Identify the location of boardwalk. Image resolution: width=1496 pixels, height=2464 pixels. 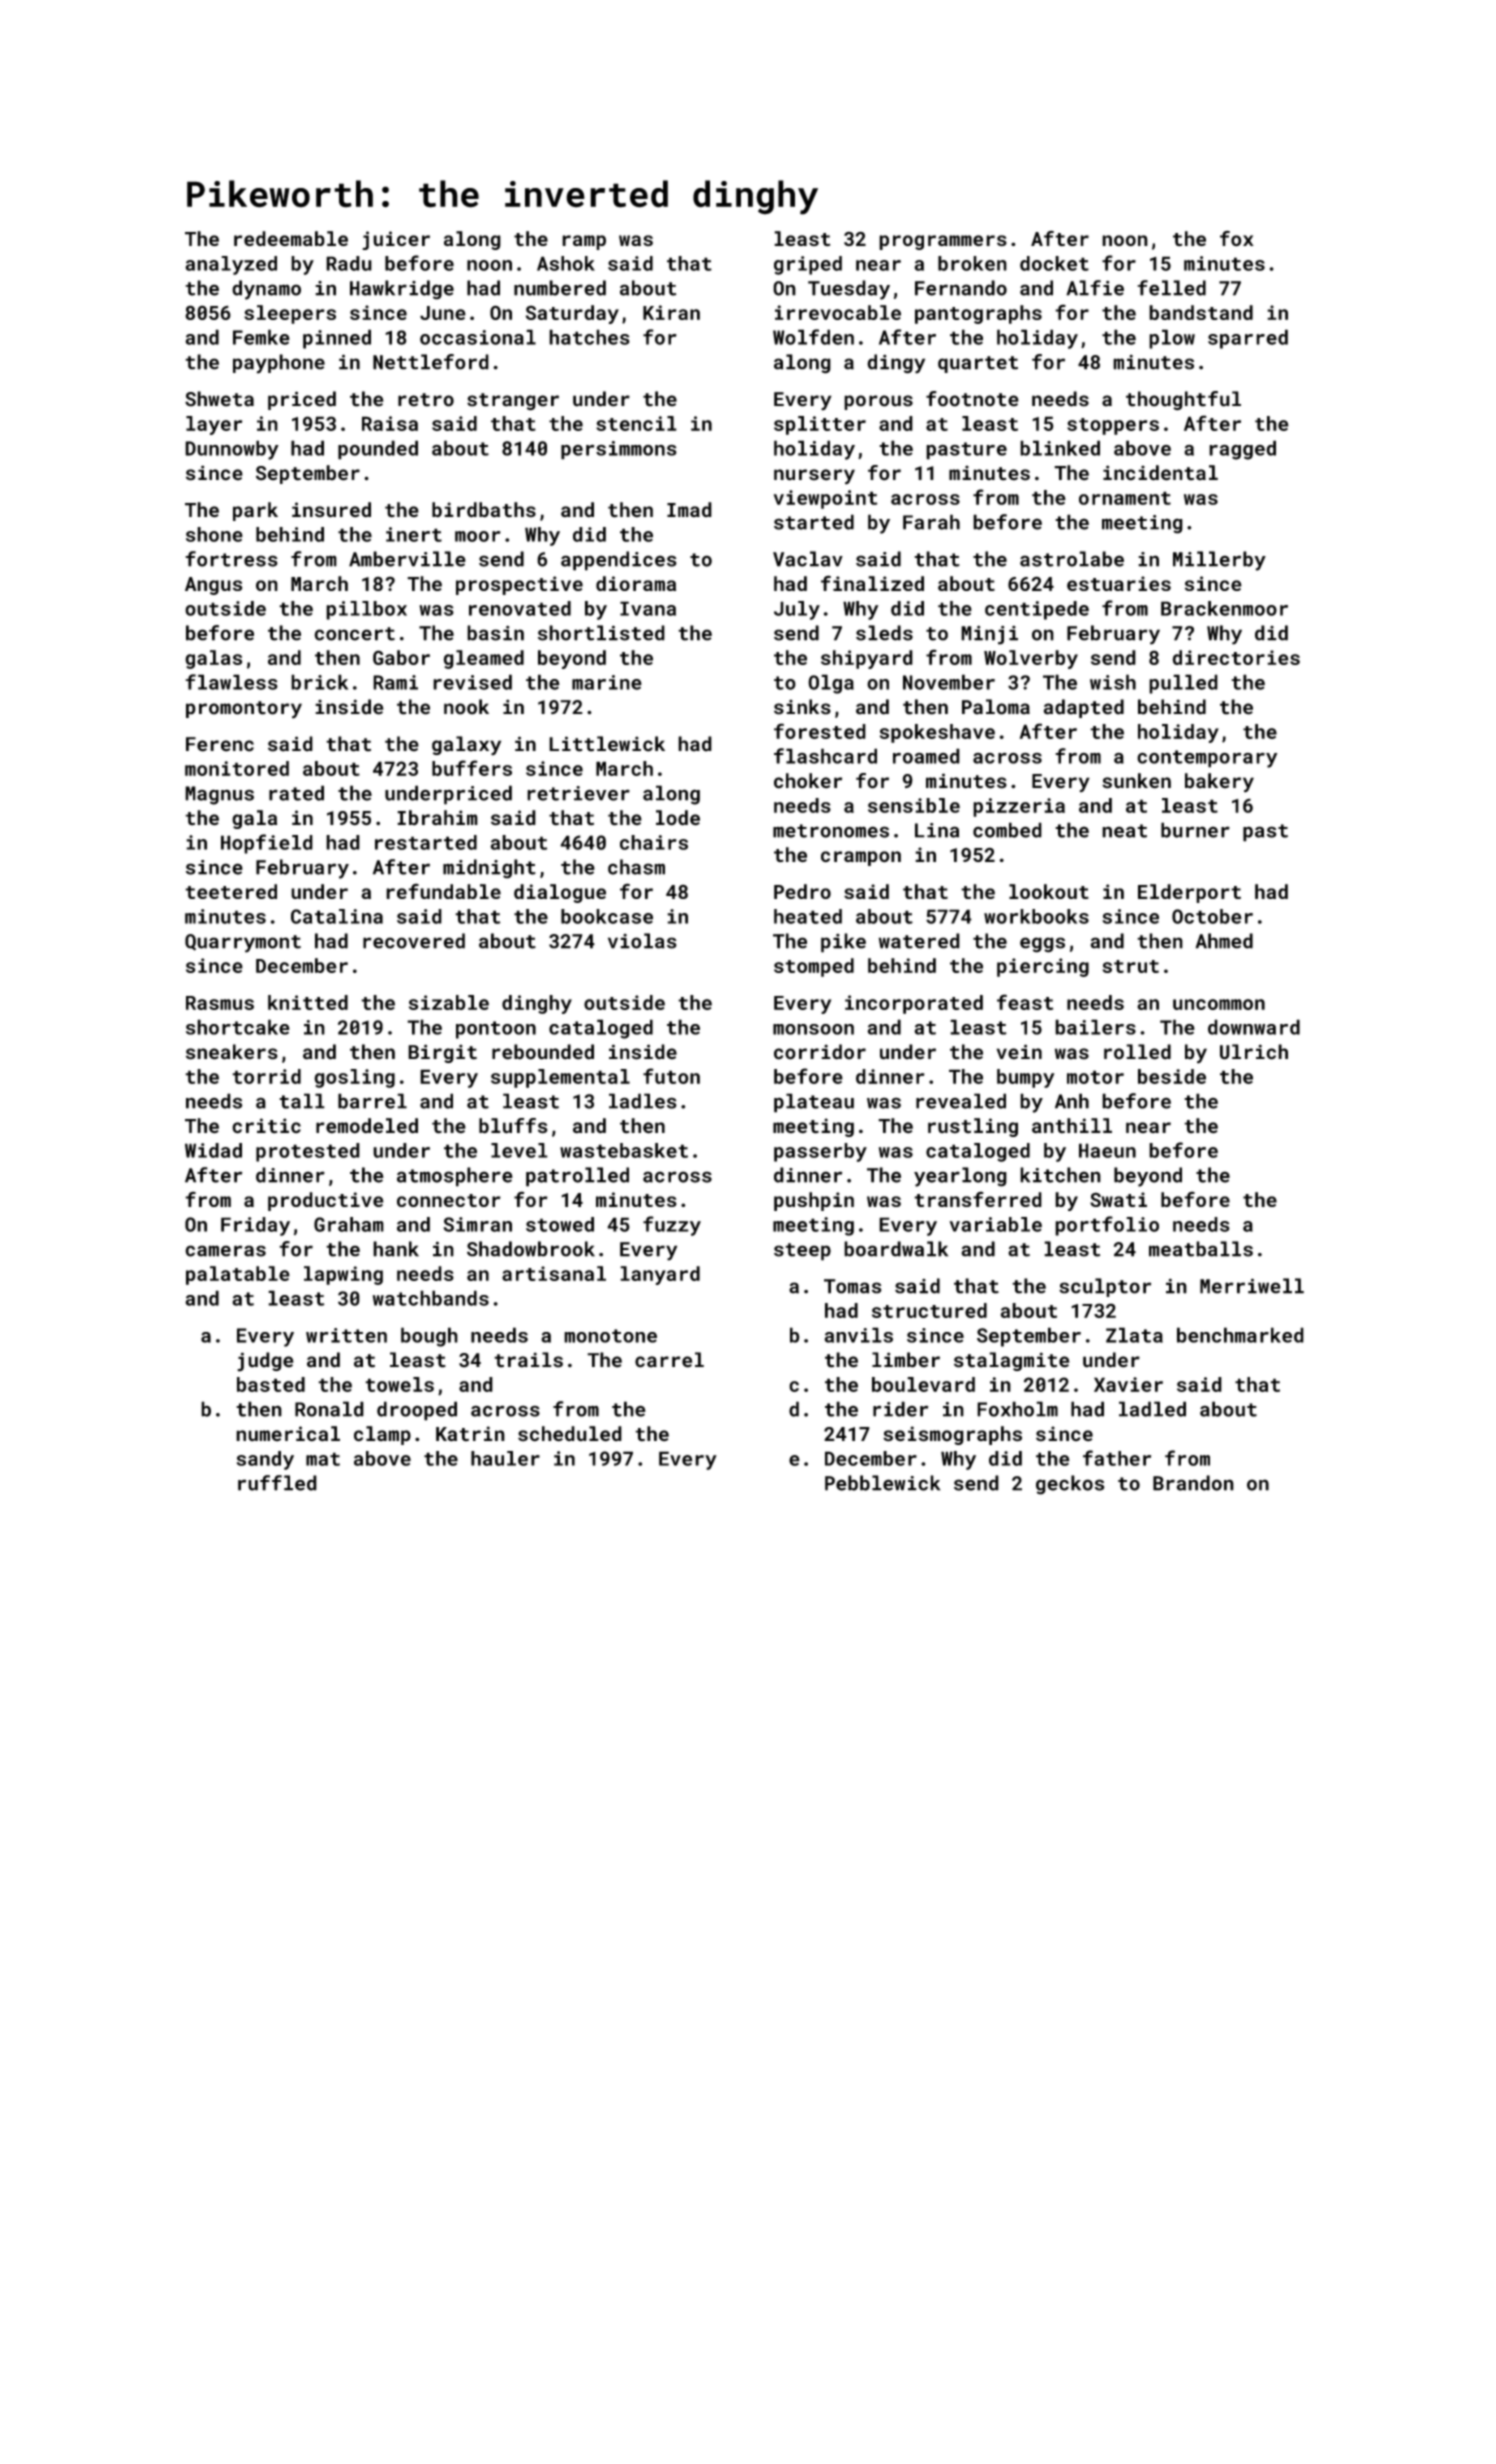
(896, 1249).
